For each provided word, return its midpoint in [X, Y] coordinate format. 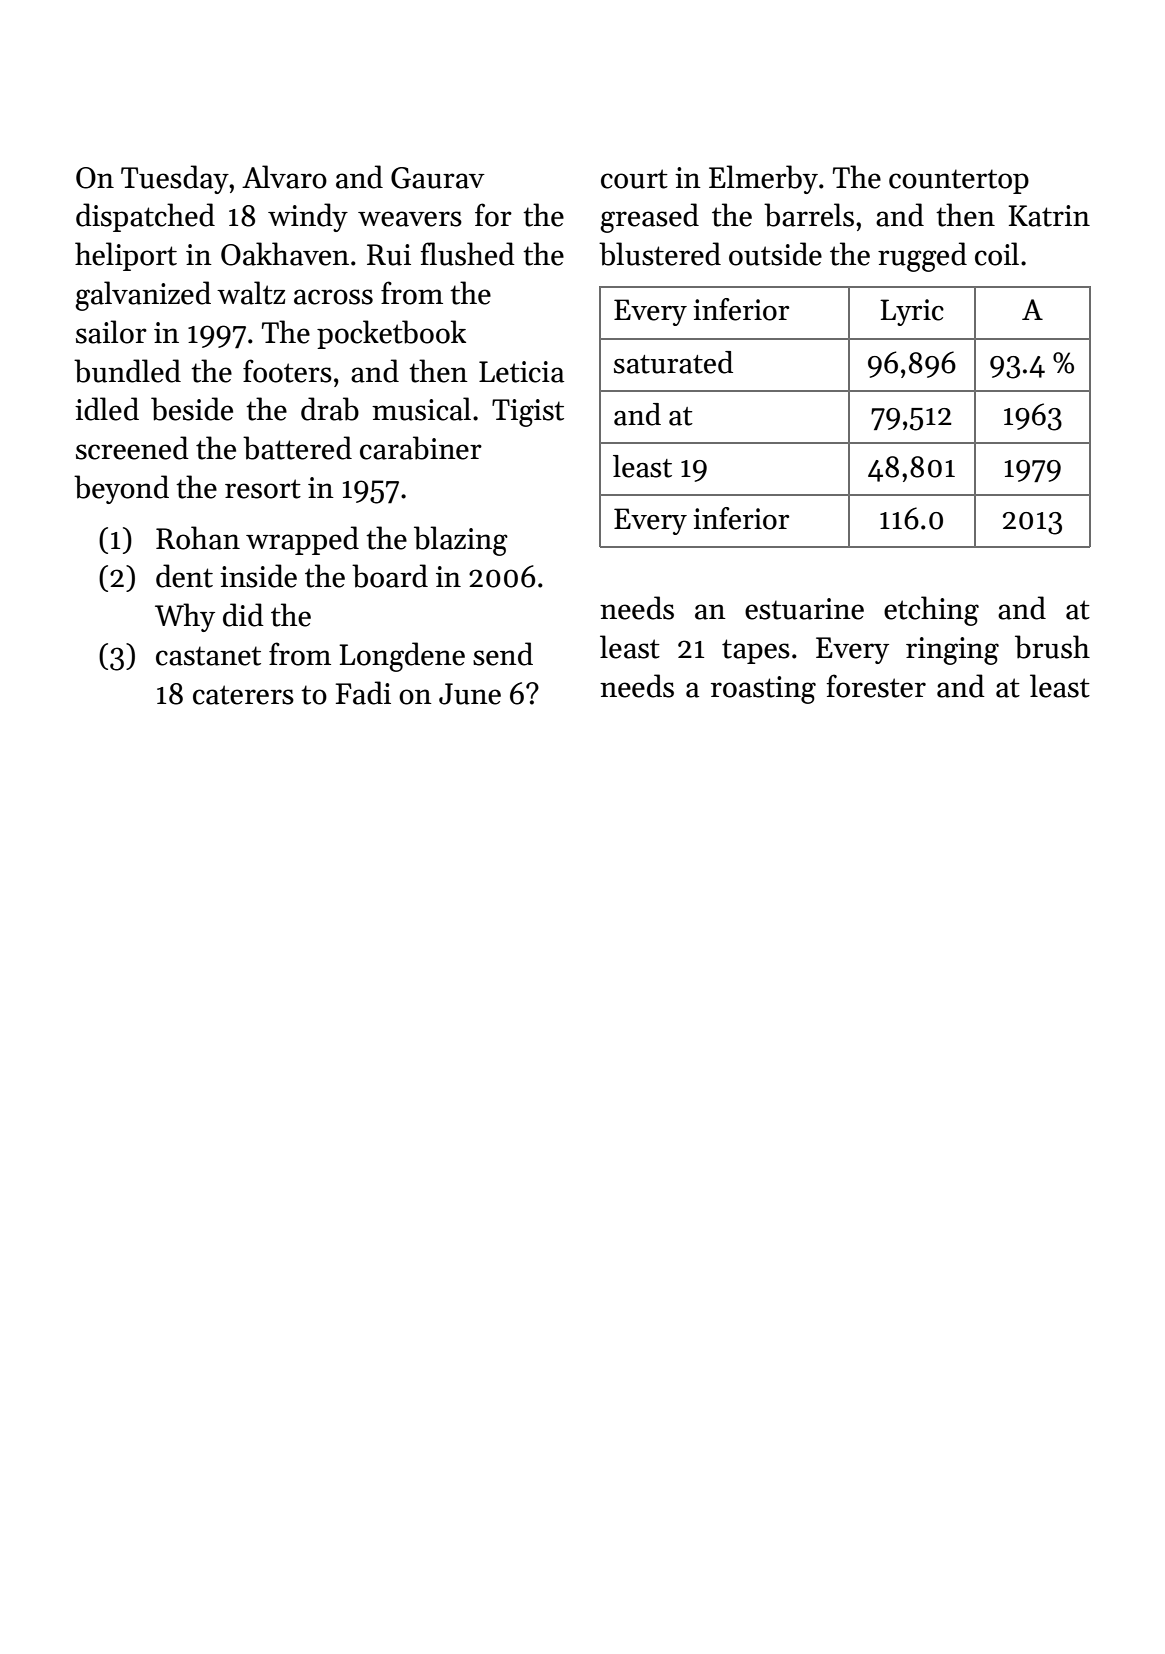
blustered [660, 254]
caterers [243, 695]
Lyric [912, 312]
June [470, 694]
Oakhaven [285, 254]
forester [876, 686]
